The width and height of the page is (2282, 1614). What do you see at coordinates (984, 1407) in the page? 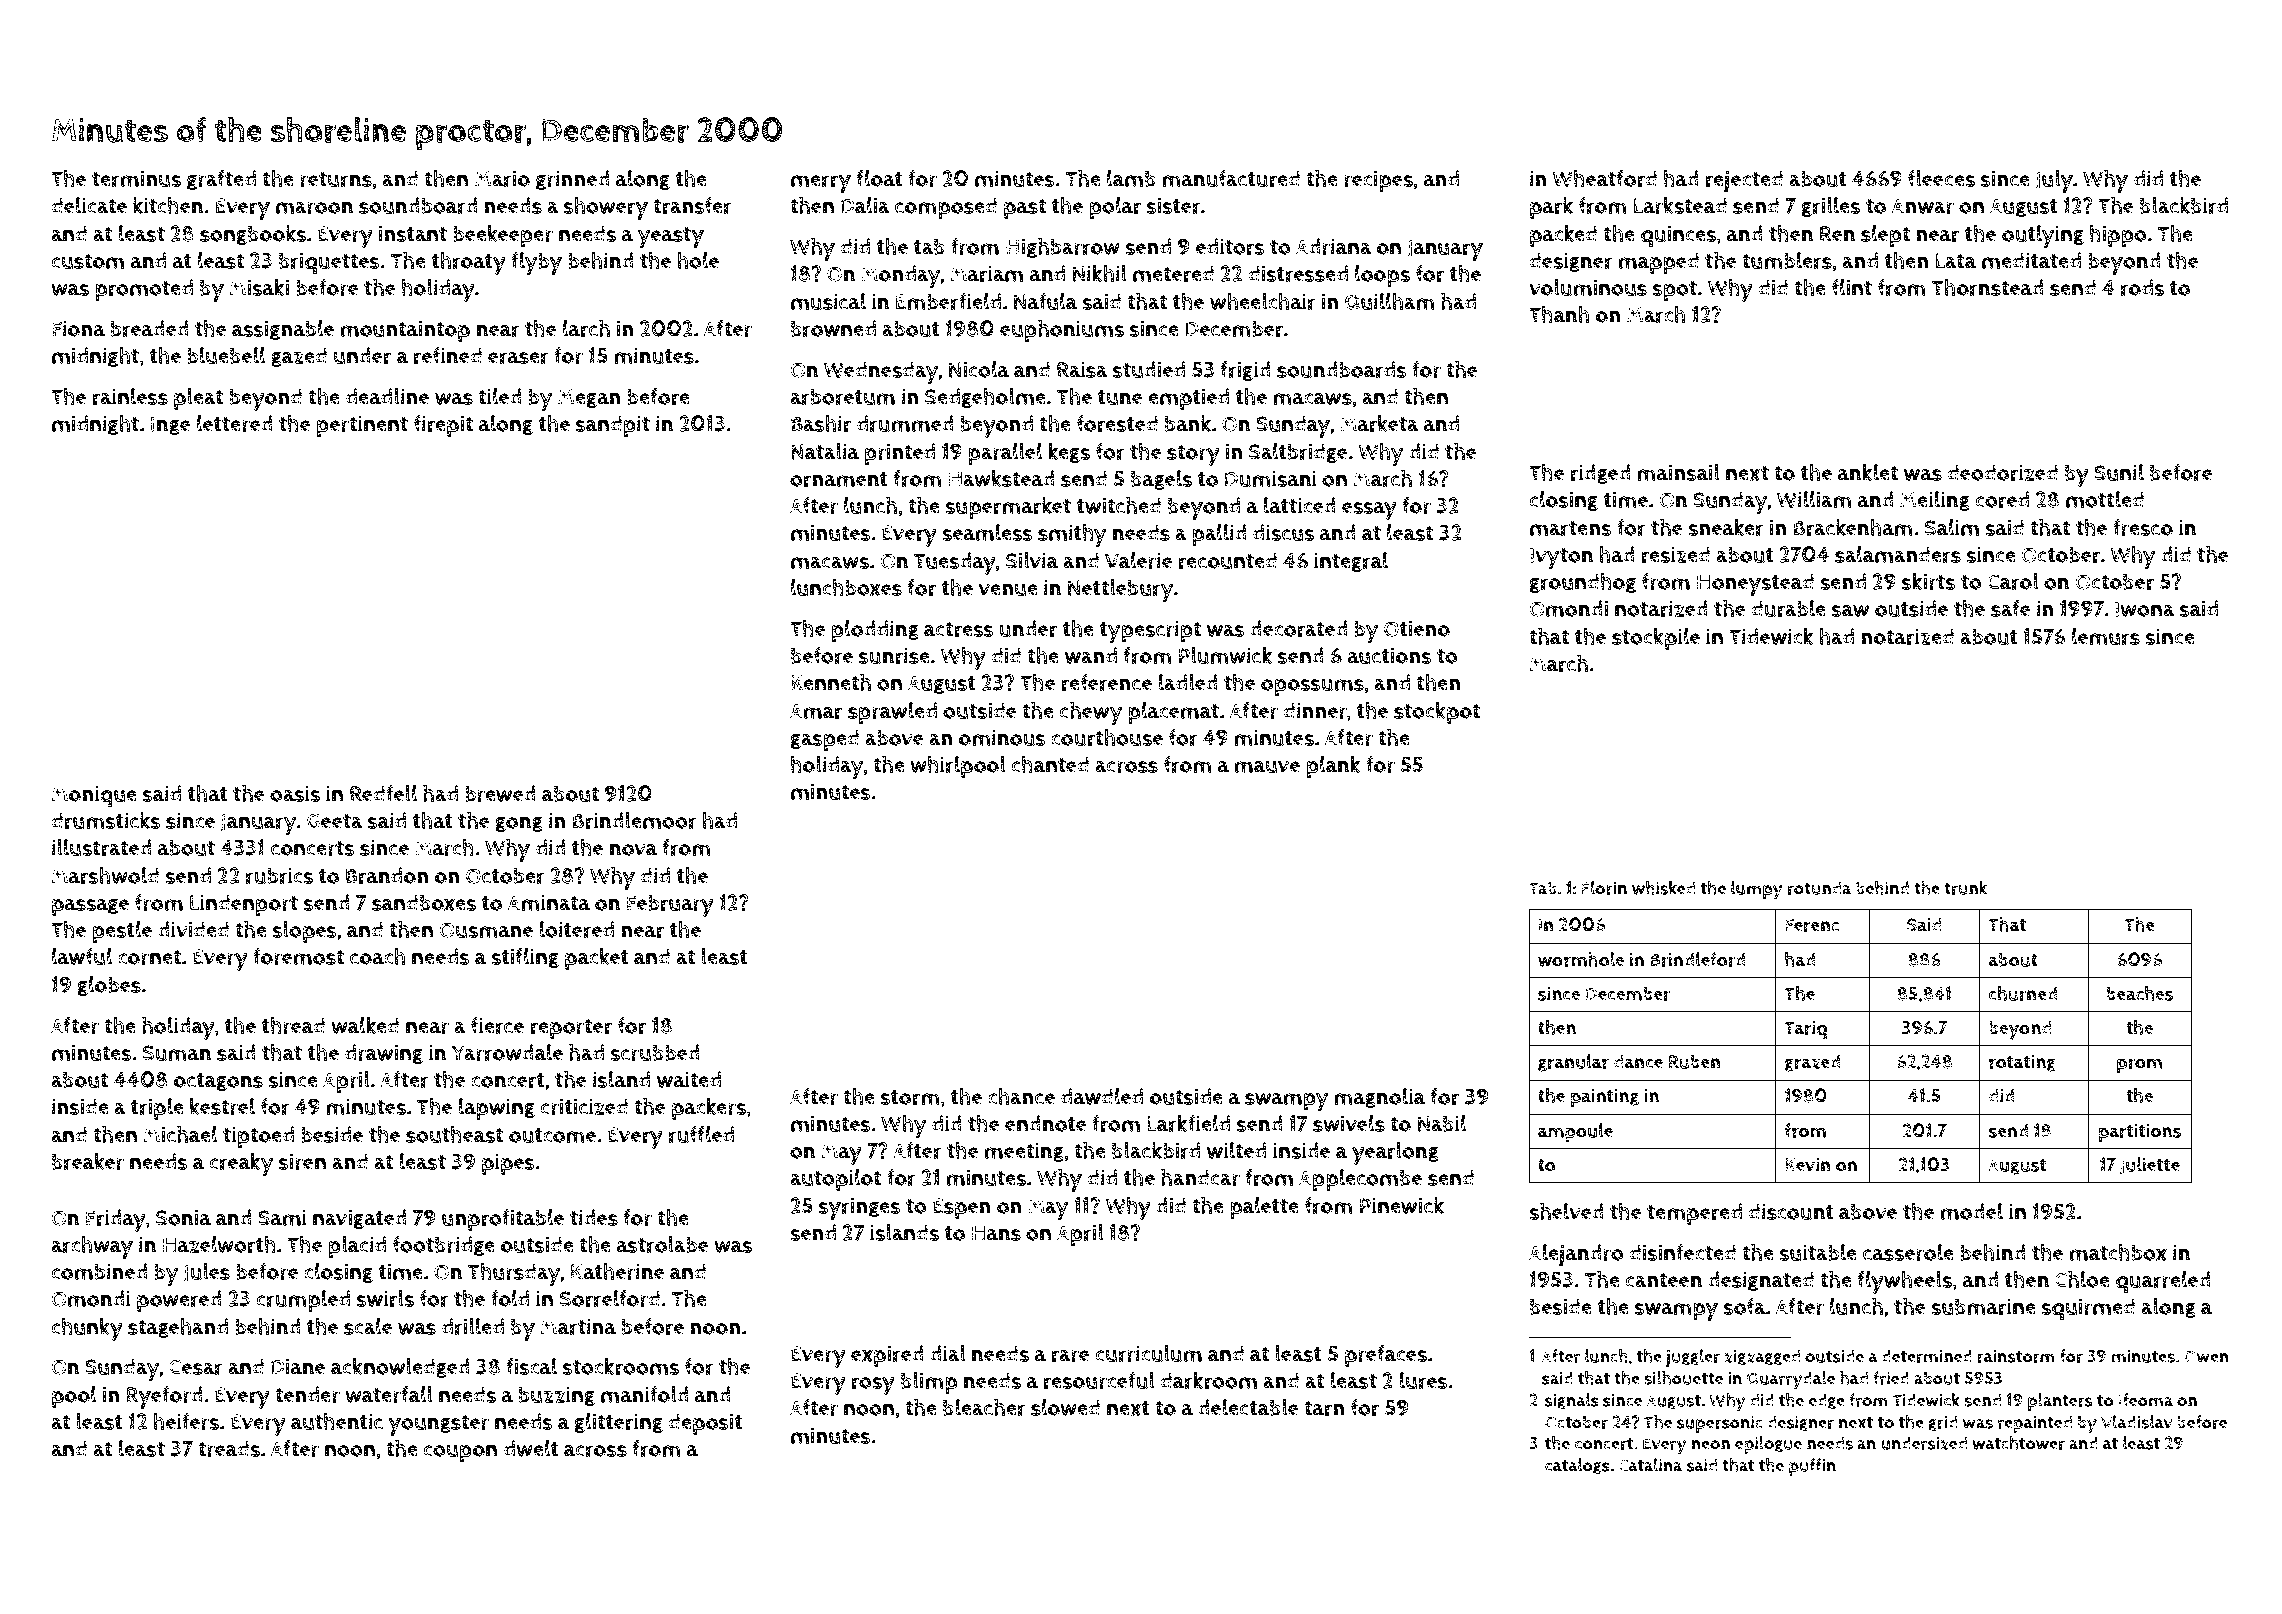
I see `bleacher` at bounding box center [984, 1407].
